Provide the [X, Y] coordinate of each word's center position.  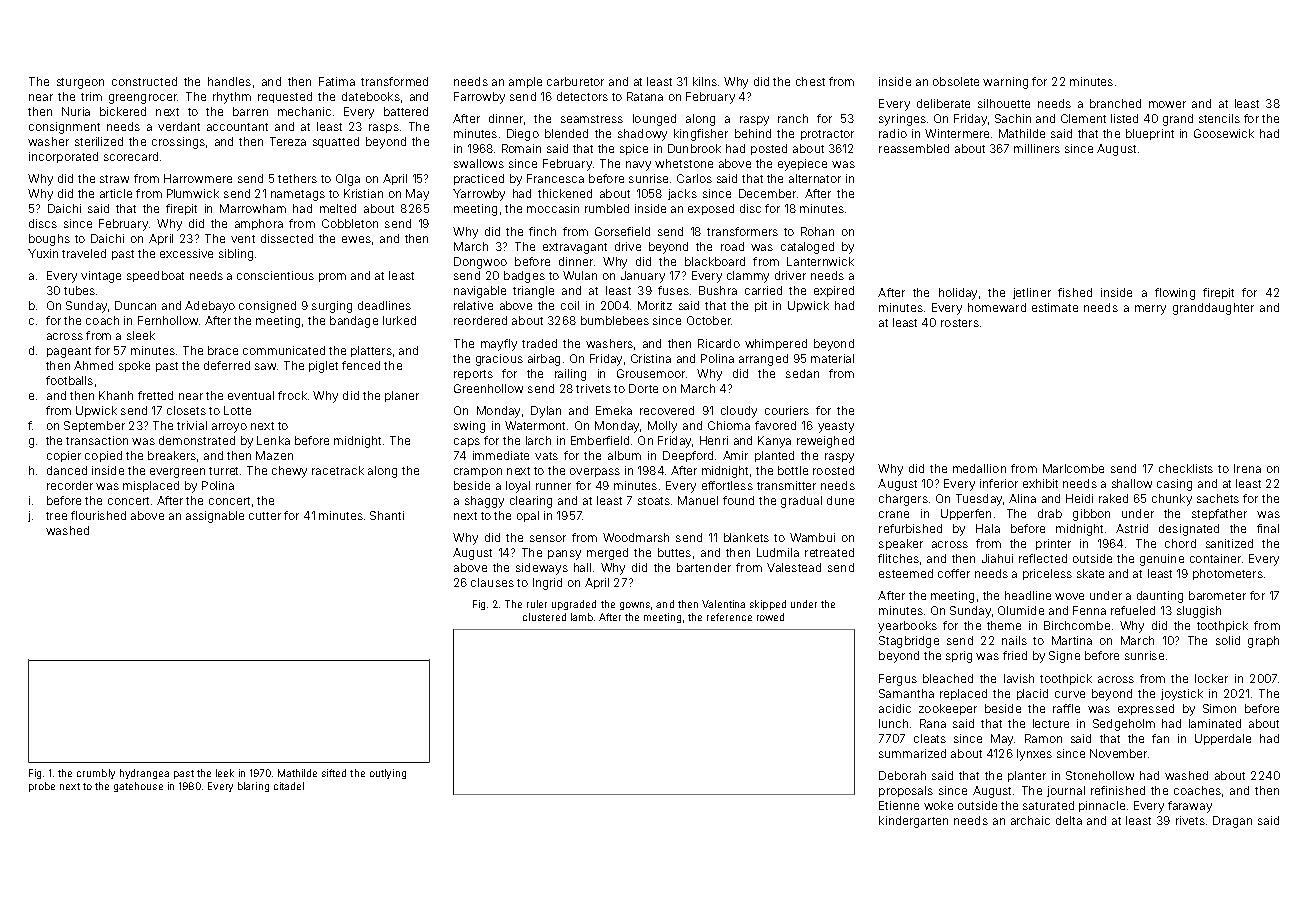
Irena [1247, 468]
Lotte [237, 410]
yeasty [836, 427]
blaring [253, 787]
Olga [348, 180]
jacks [682, 194]
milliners [1037, 148]
